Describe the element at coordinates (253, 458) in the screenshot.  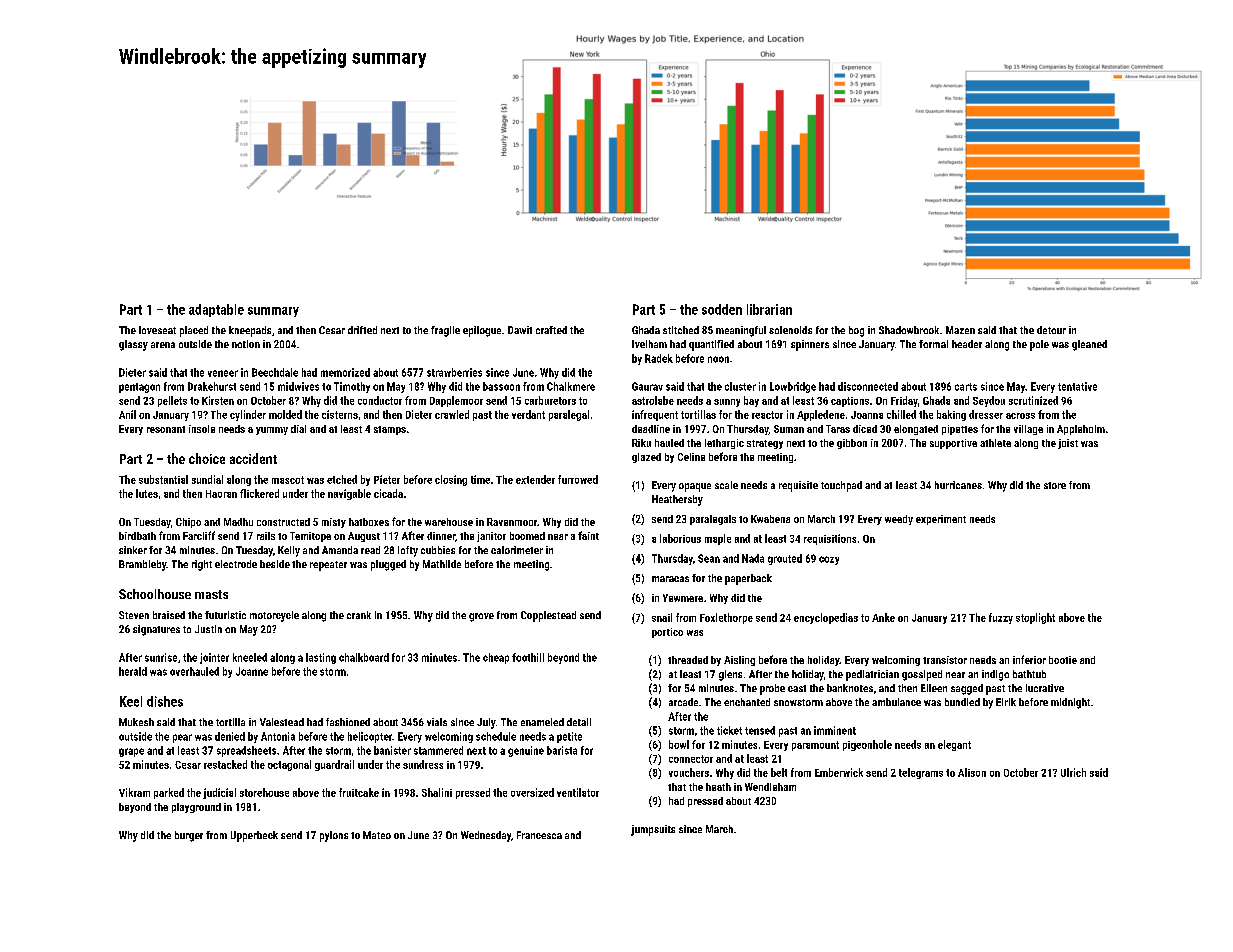
I see `accident` at that location.
